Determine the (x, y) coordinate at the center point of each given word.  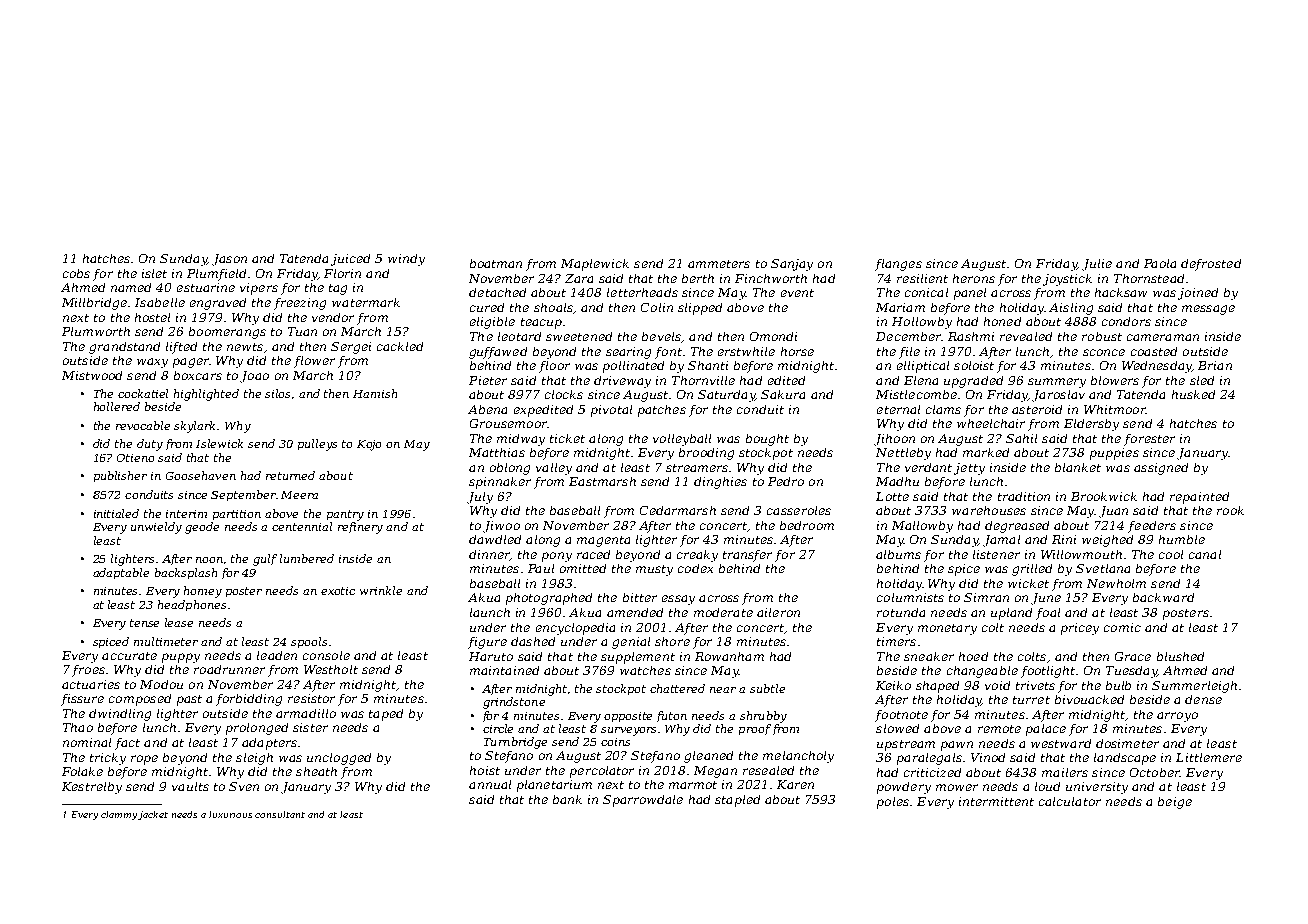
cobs (76, 273)
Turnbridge (515, 743)
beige (1175, 803)
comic (1122, 627)
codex (695, 568)
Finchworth (771, 278)
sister (310, 727)
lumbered (307, 558)
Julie (1097, 265)
